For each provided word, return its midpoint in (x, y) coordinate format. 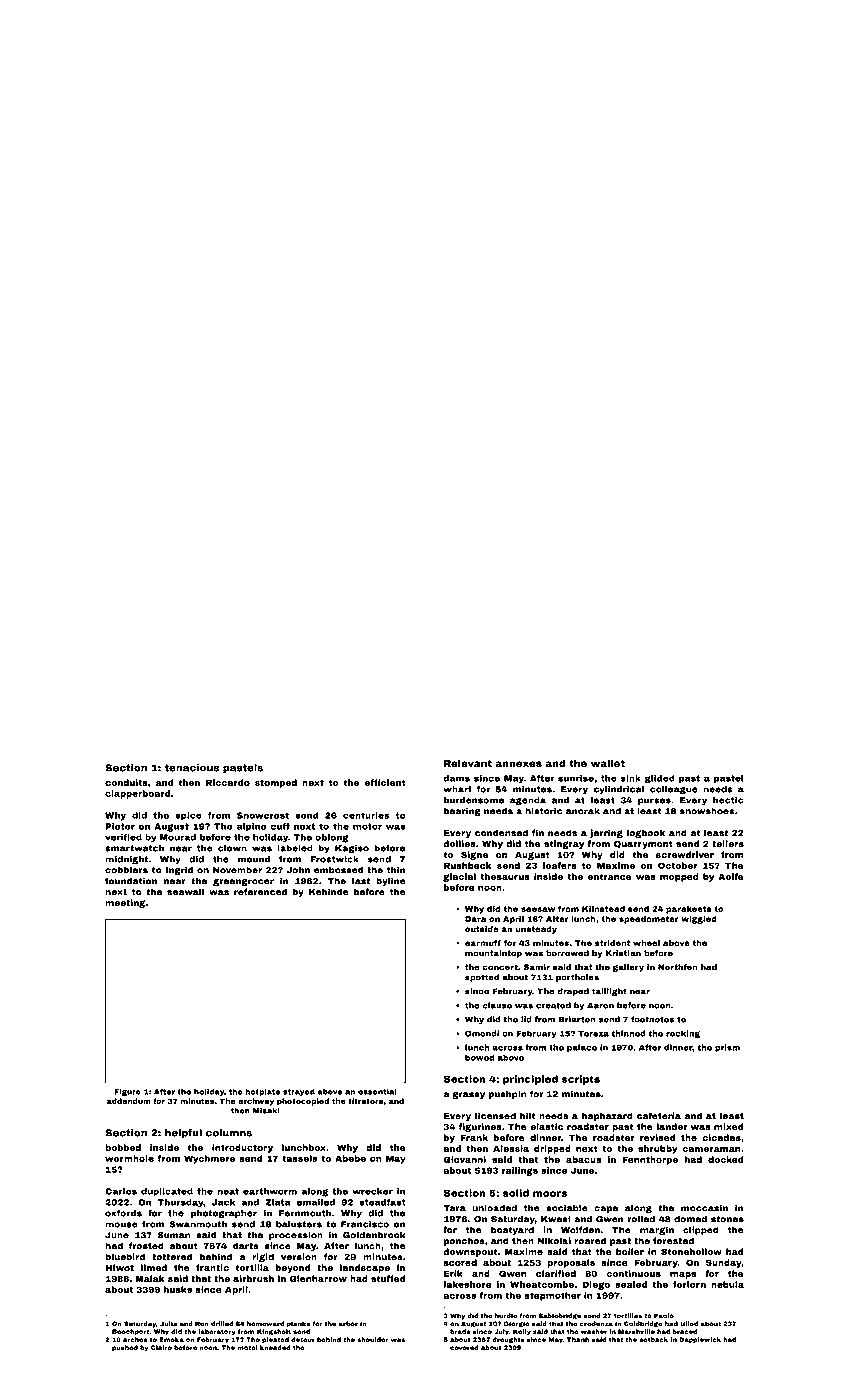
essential (377, 1092)
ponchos (464, 1241)
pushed (125, 1348)
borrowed (567, 953)
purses (654, 801)
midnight (126, 860)
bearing (462, 811)
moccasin (704, 1208)
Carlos (121, 1191)
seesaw (538, 909)
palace (582, 1048)
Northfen (678, 967)
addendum (129, 1101)
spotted (482, 978)
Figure (127, 1092)
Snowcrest (263, 815)
